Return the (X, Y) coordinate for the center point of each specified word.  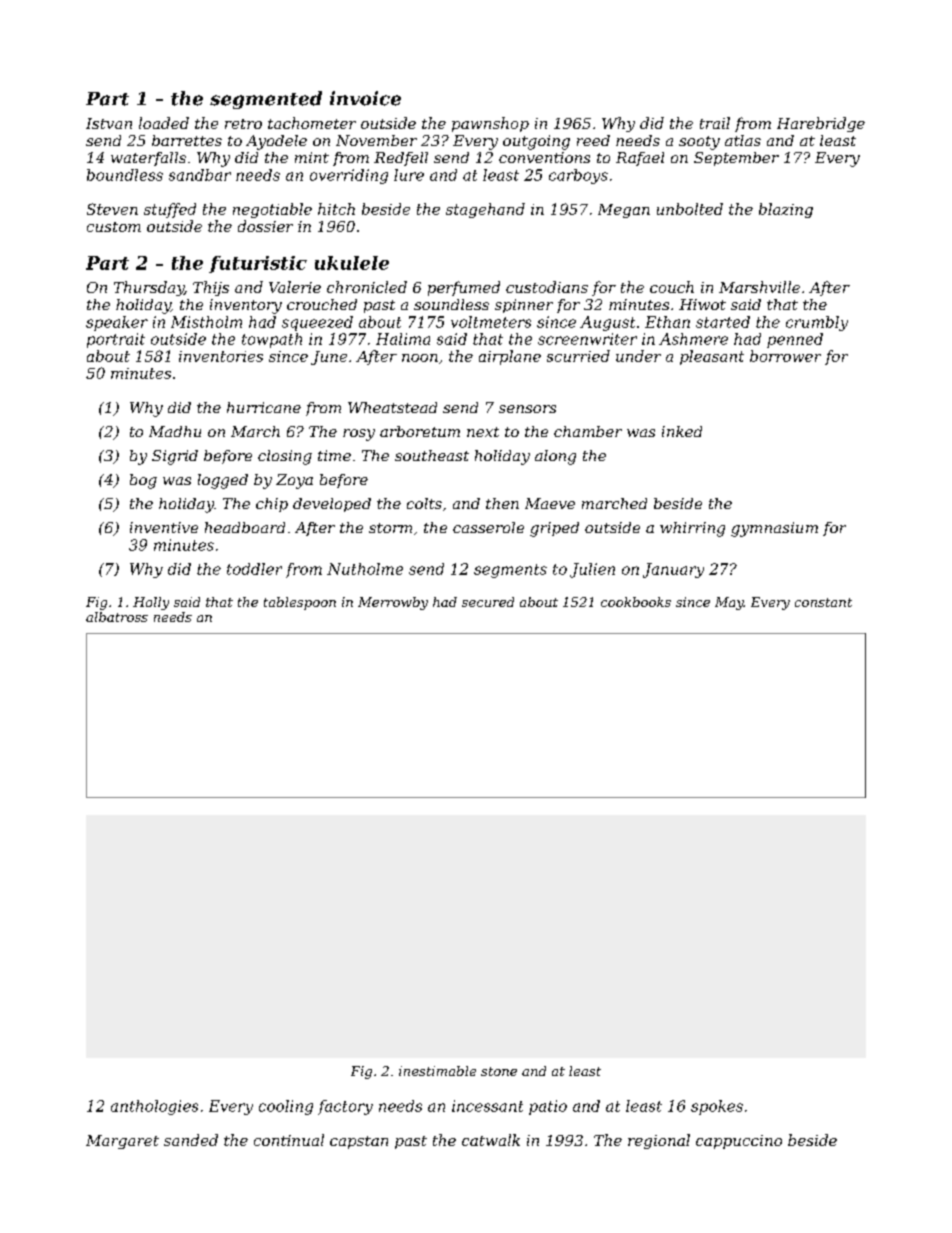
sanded (191, 1140)
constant (823, 602)
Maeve (550, 503)
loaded (164, 123)
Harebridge (821, 124)
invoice (365, 98)
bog (143, 481)
